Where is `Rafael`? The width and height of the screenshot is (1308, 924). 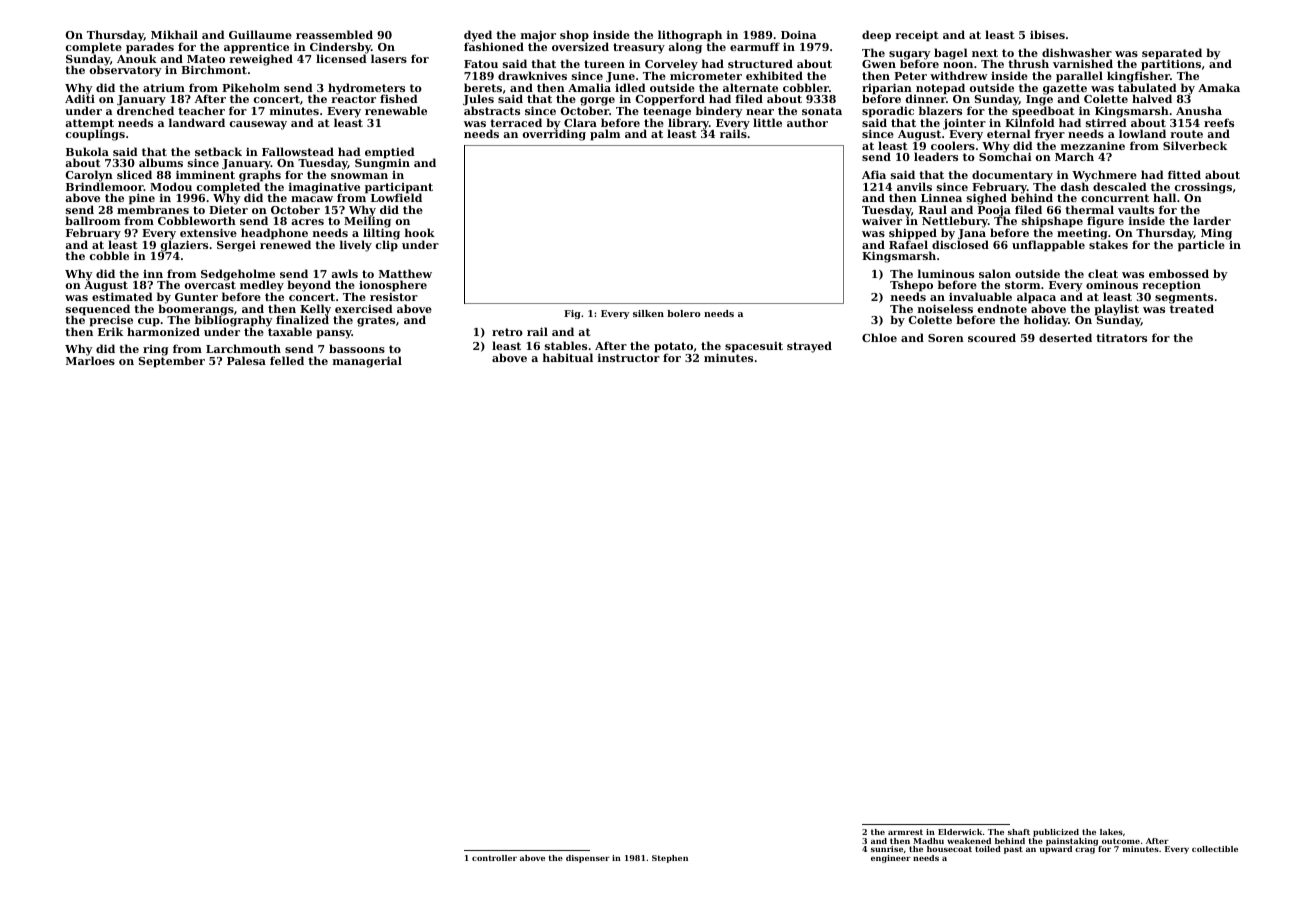 Rafael is located at coordinates (908, 244).
